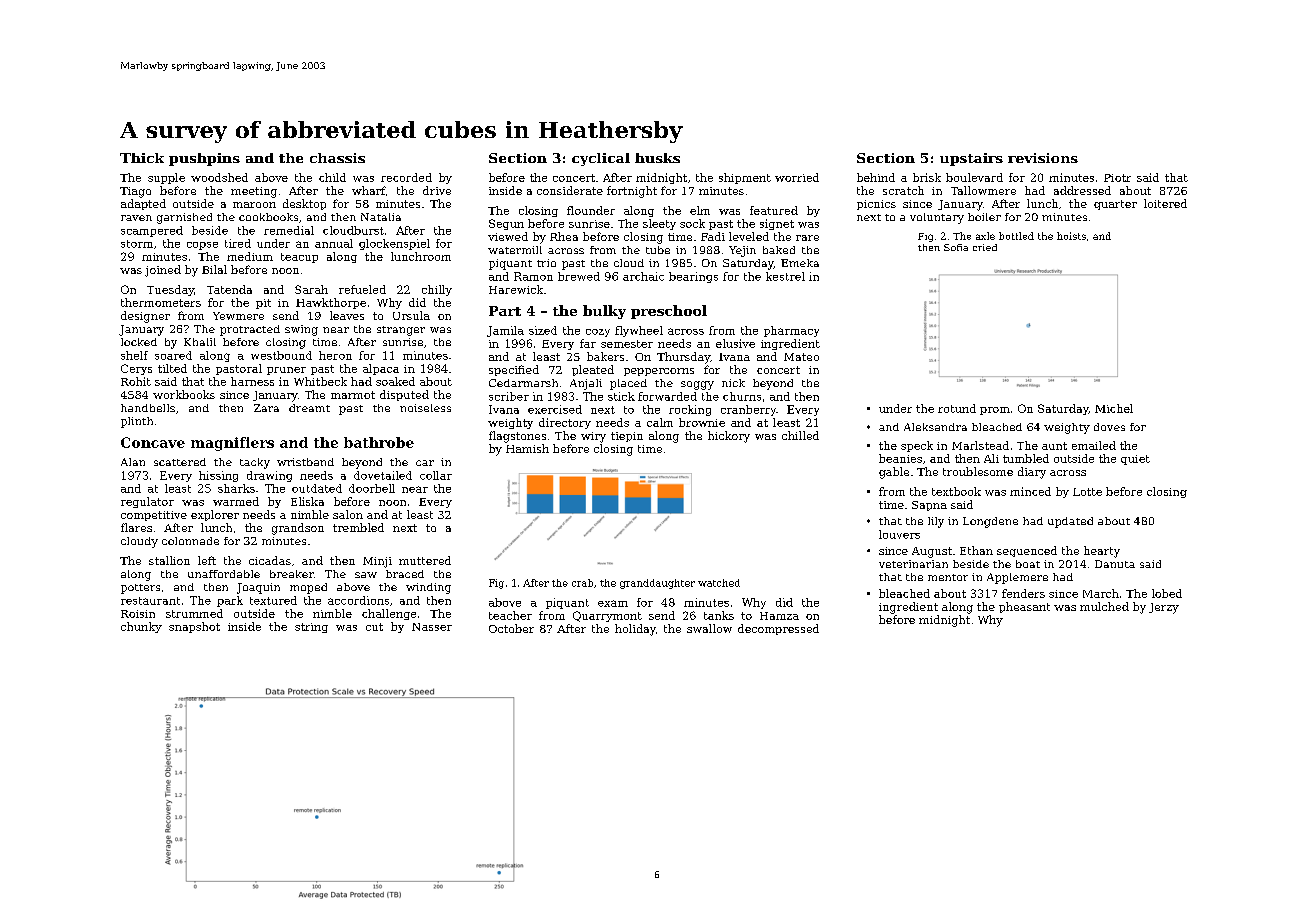 The height and width of the screenshot is (924, 1308). I want to click on child, so click(332, 177).
